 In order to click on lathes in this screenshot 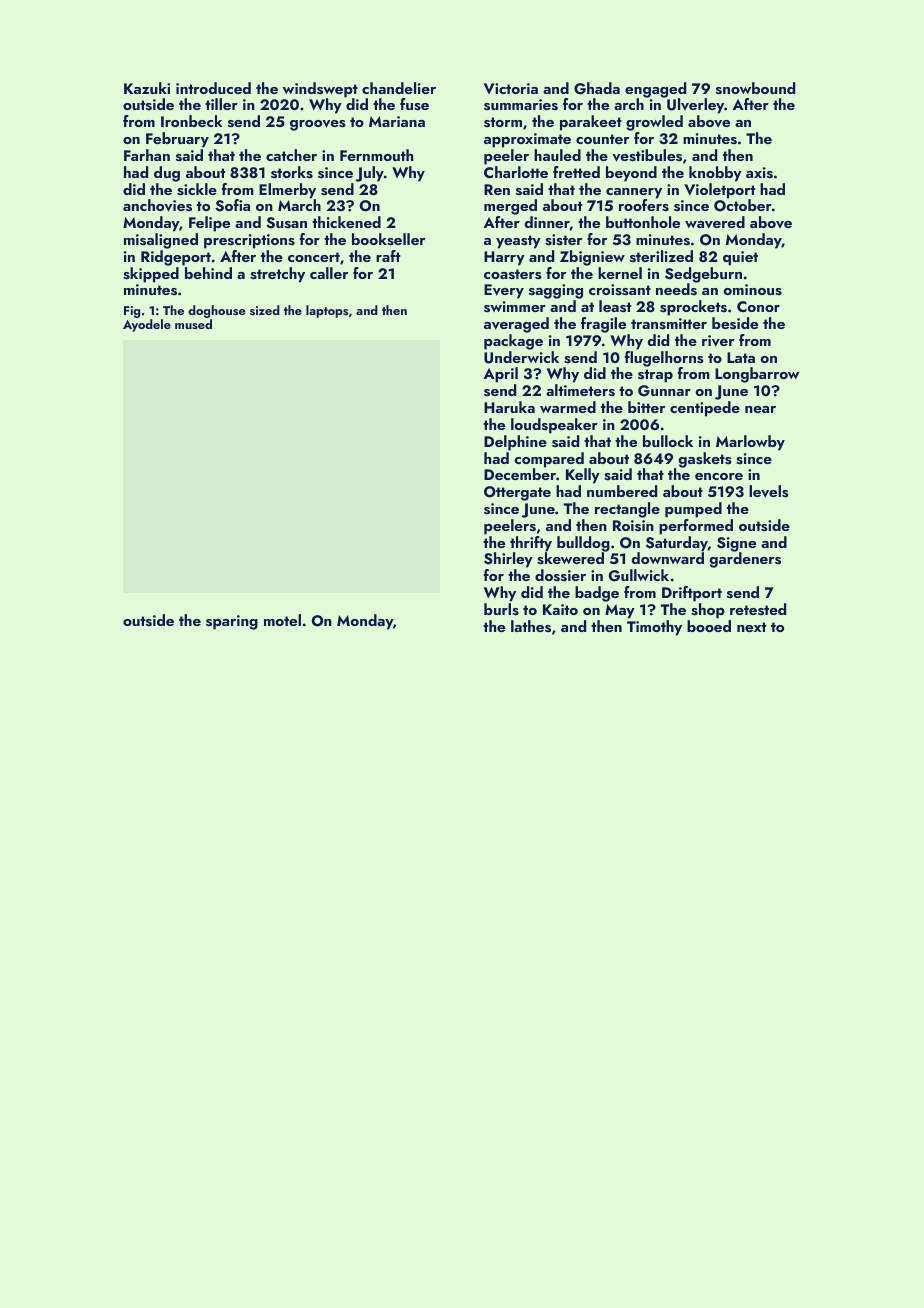, I will do `click(531, 626)`.
